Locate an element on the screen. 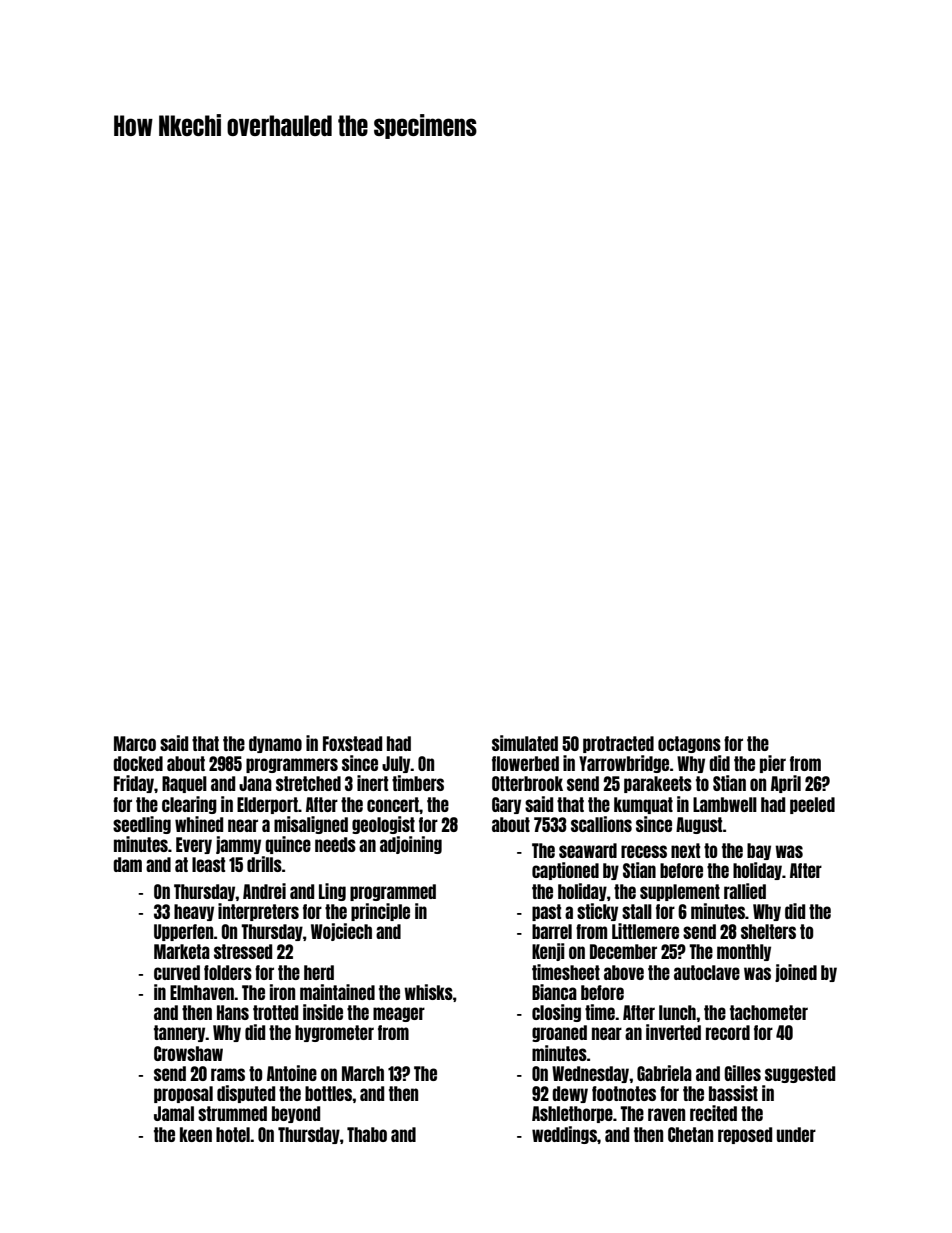 The width and height of the screenshot is (952, 1233). programmed is located at coordinates (393, 892).
